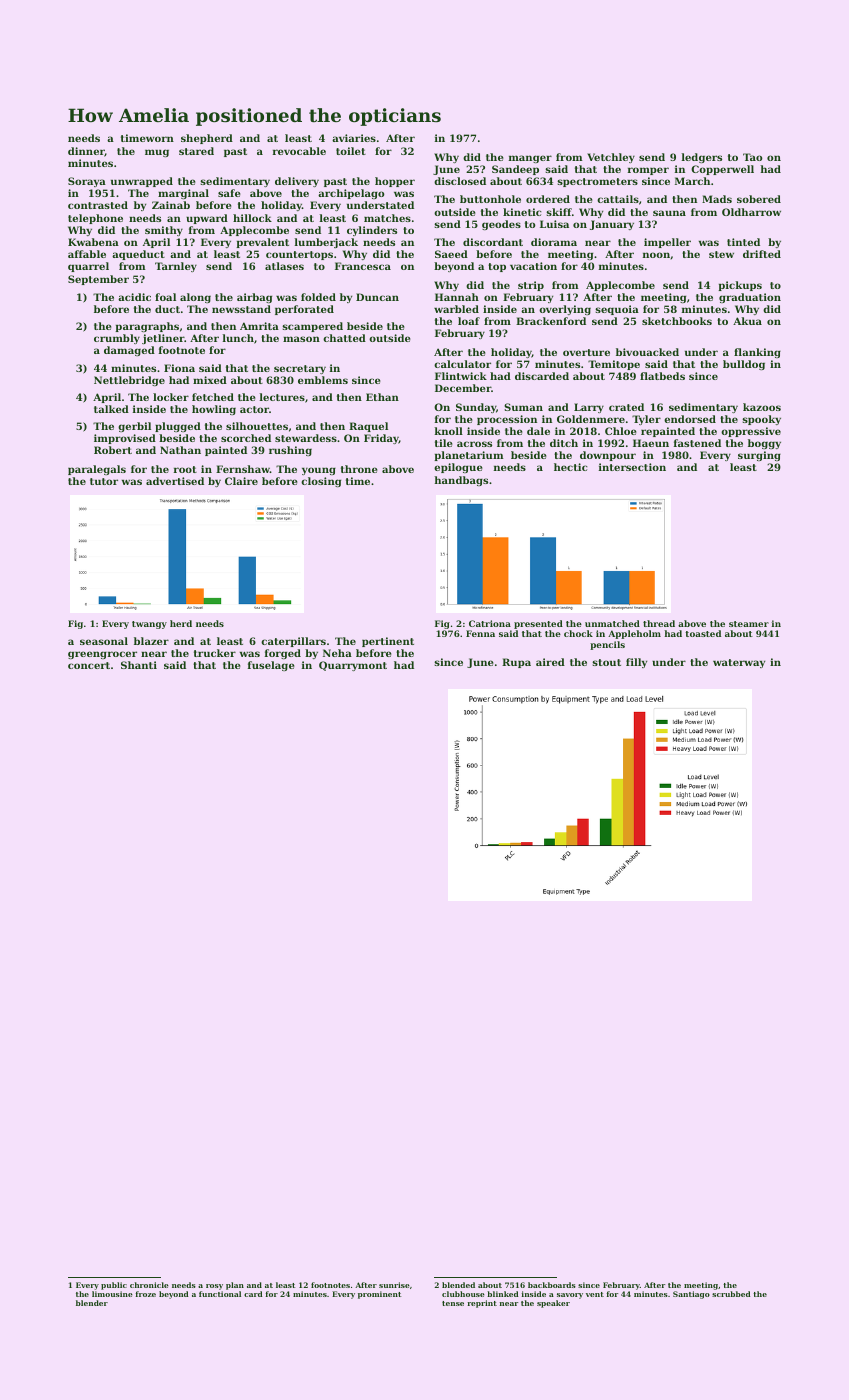 This page has height=1400, width=849. I want to click on Neha, so click(337, 653).
